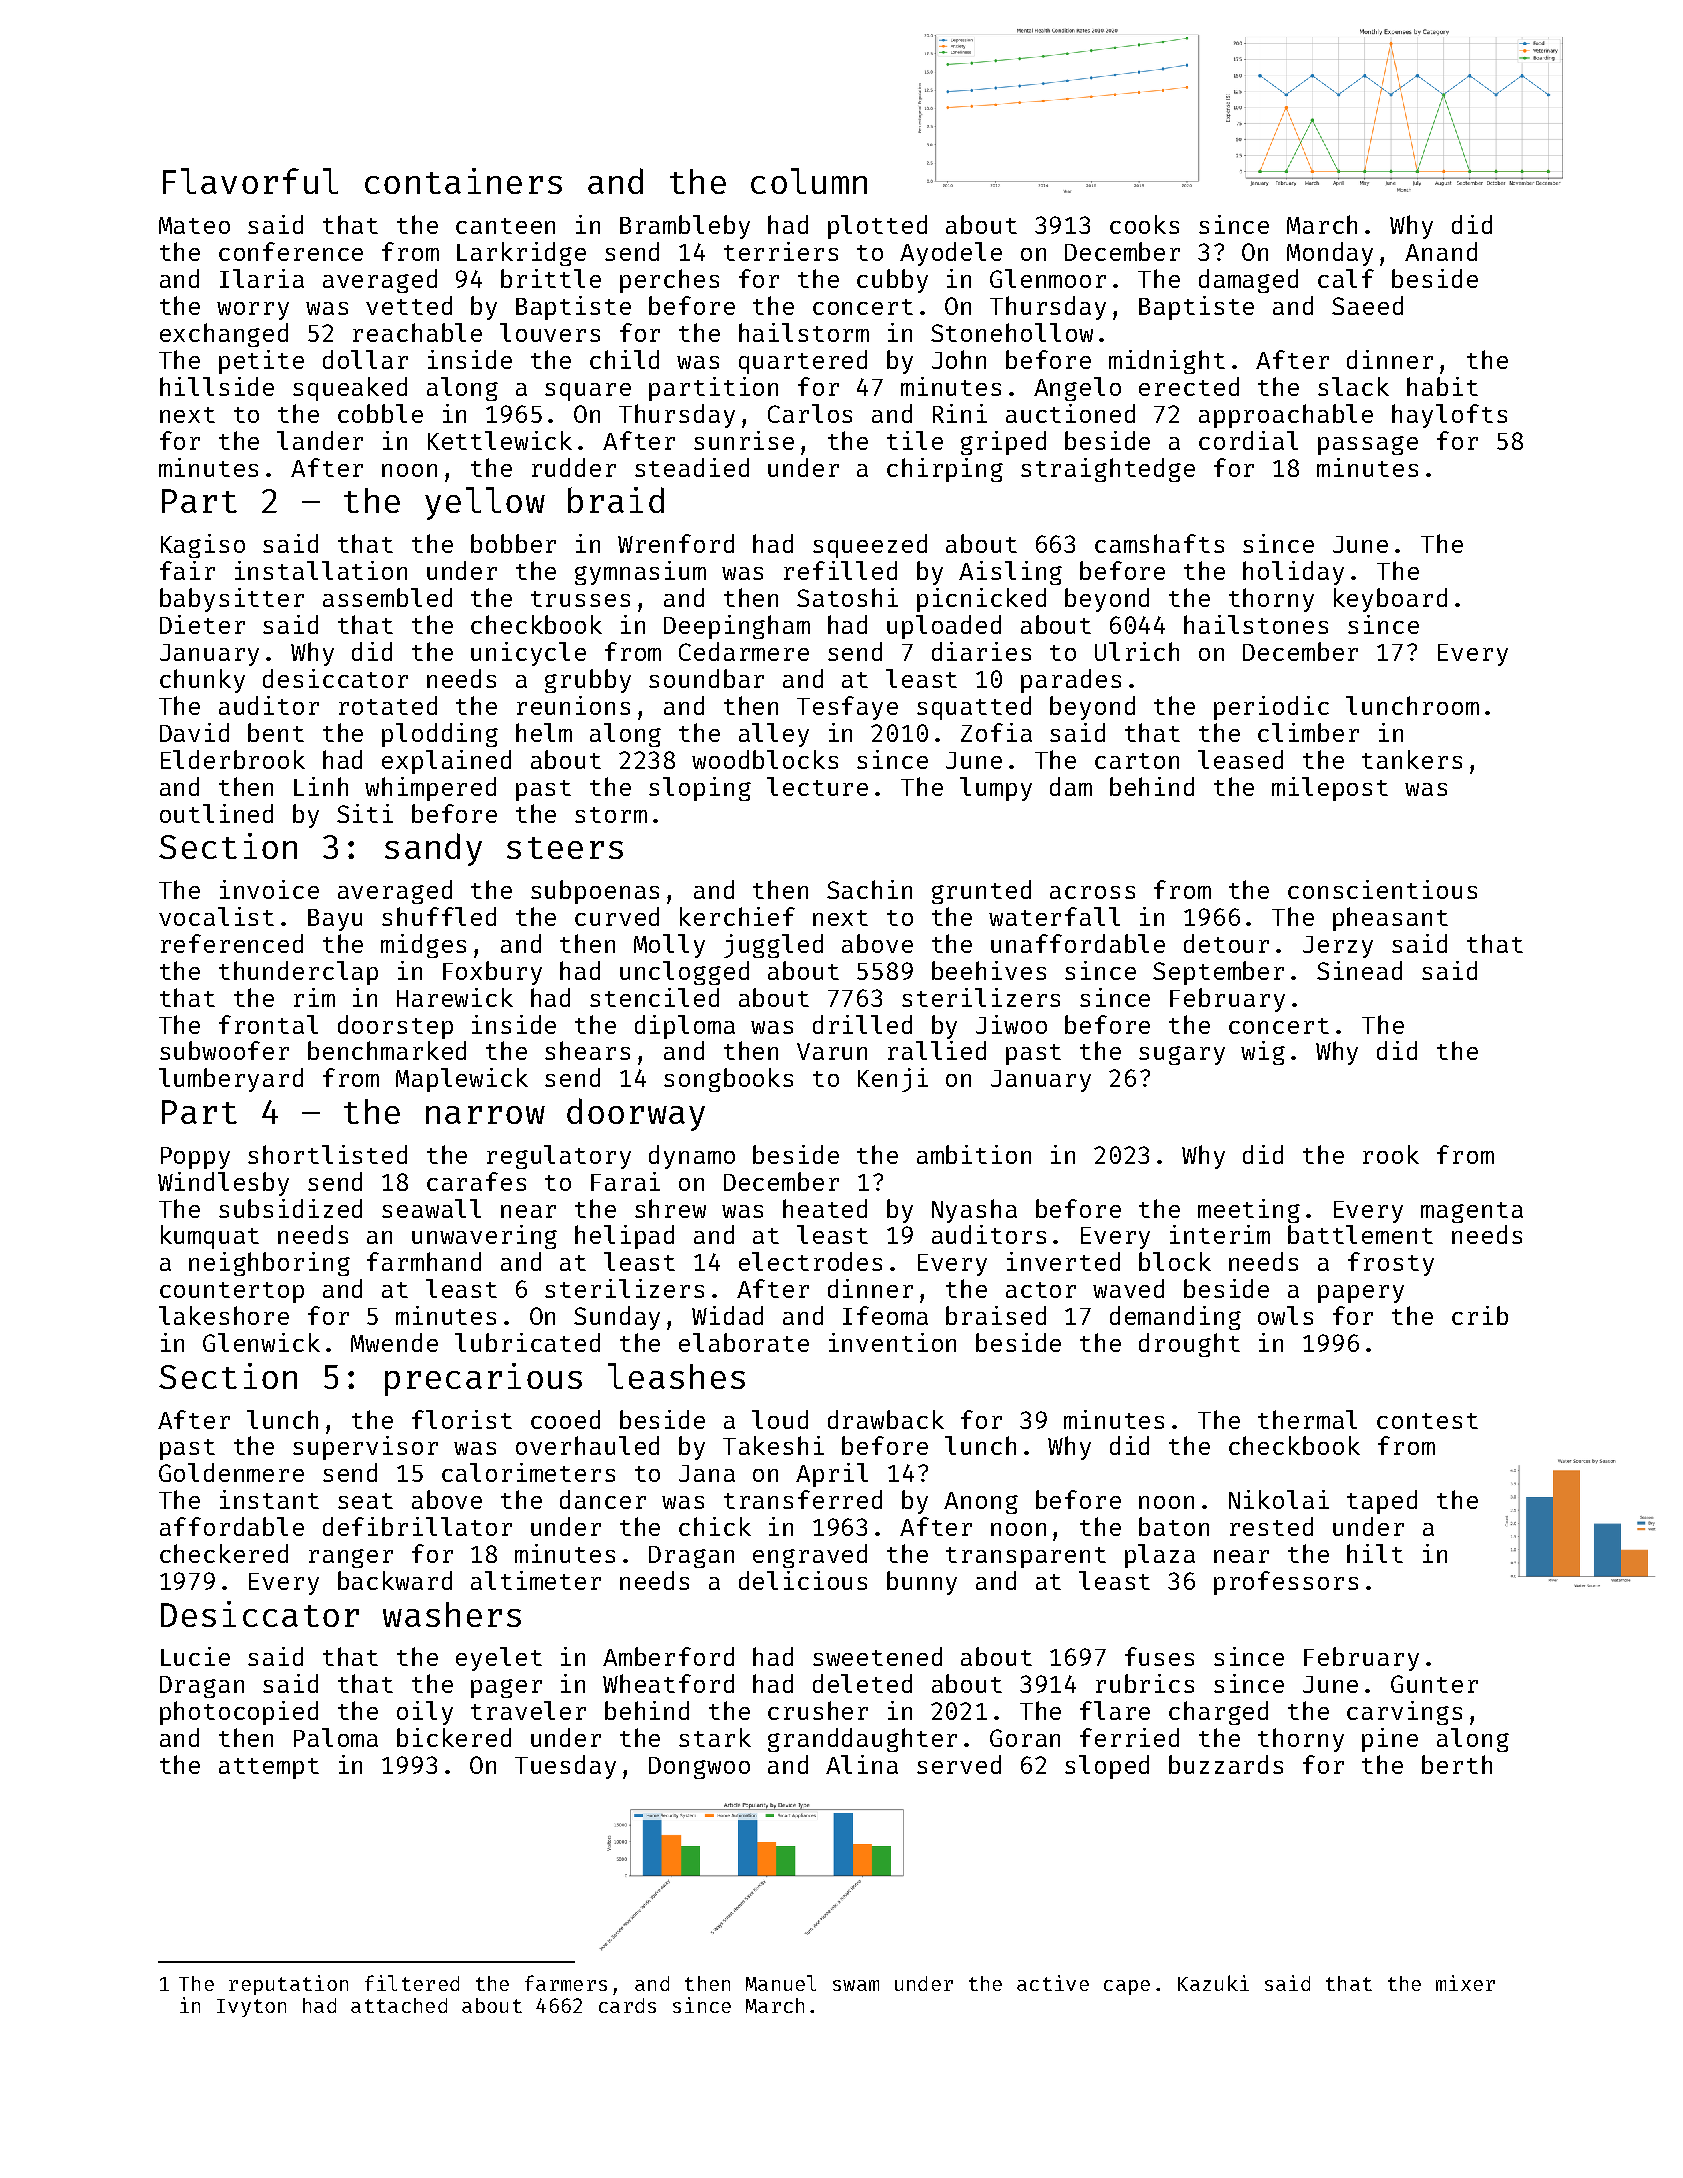 This page has height=2178, width=1683. What do you see at coordinates (288, 1985) in the page?
I see `reputation` at bounding box center [288, 1985].
